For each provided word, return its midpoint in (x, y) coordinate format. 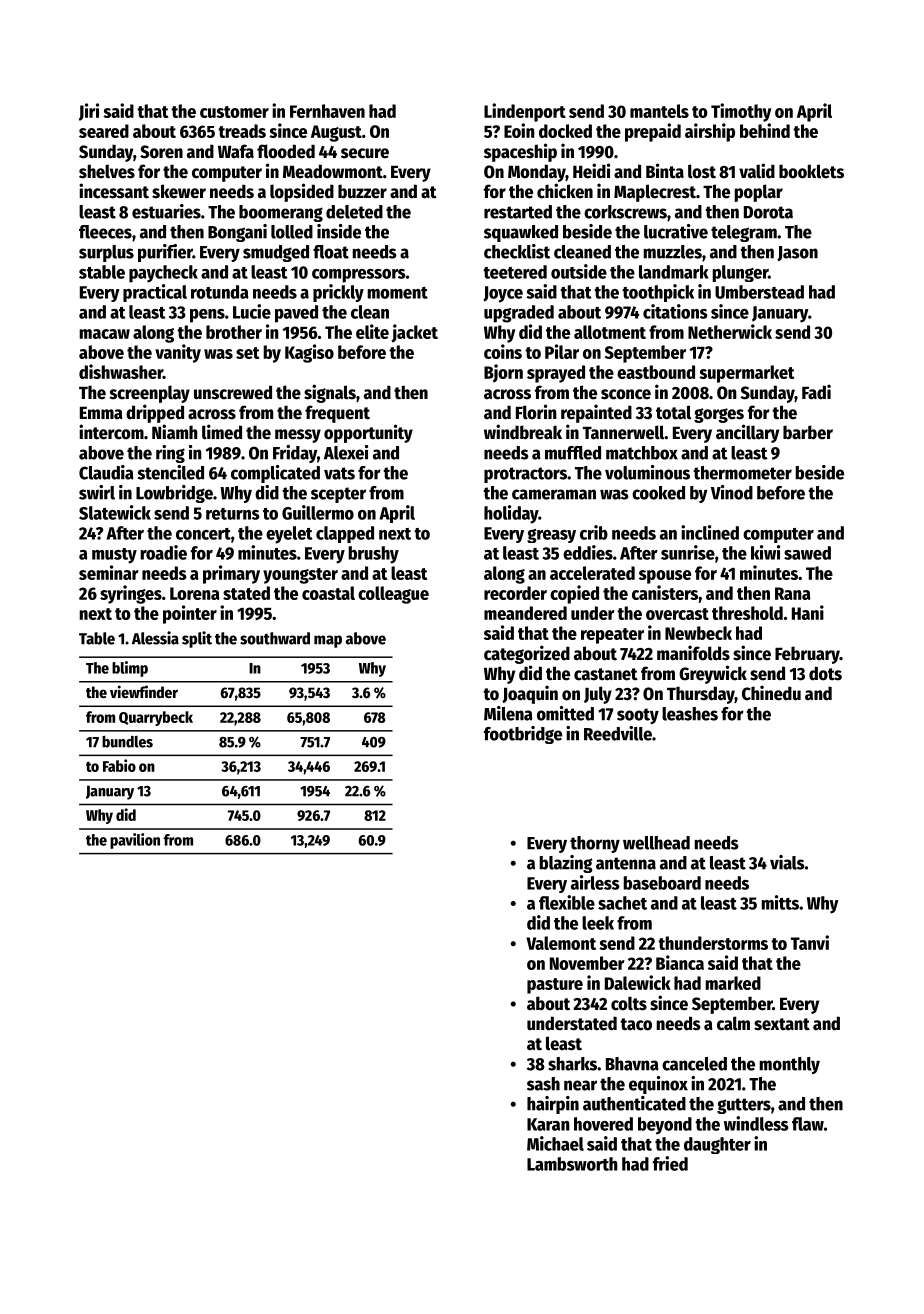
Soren (161, 152)
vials (787, 862)
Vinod (732, 492)
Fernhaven (327, 111)
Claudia (106, 472)
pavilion (135, 841)
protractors (525, 475)
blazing (566, 864)
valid (757, 171)
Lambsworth (572, 1164)
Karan (548, 1124)
